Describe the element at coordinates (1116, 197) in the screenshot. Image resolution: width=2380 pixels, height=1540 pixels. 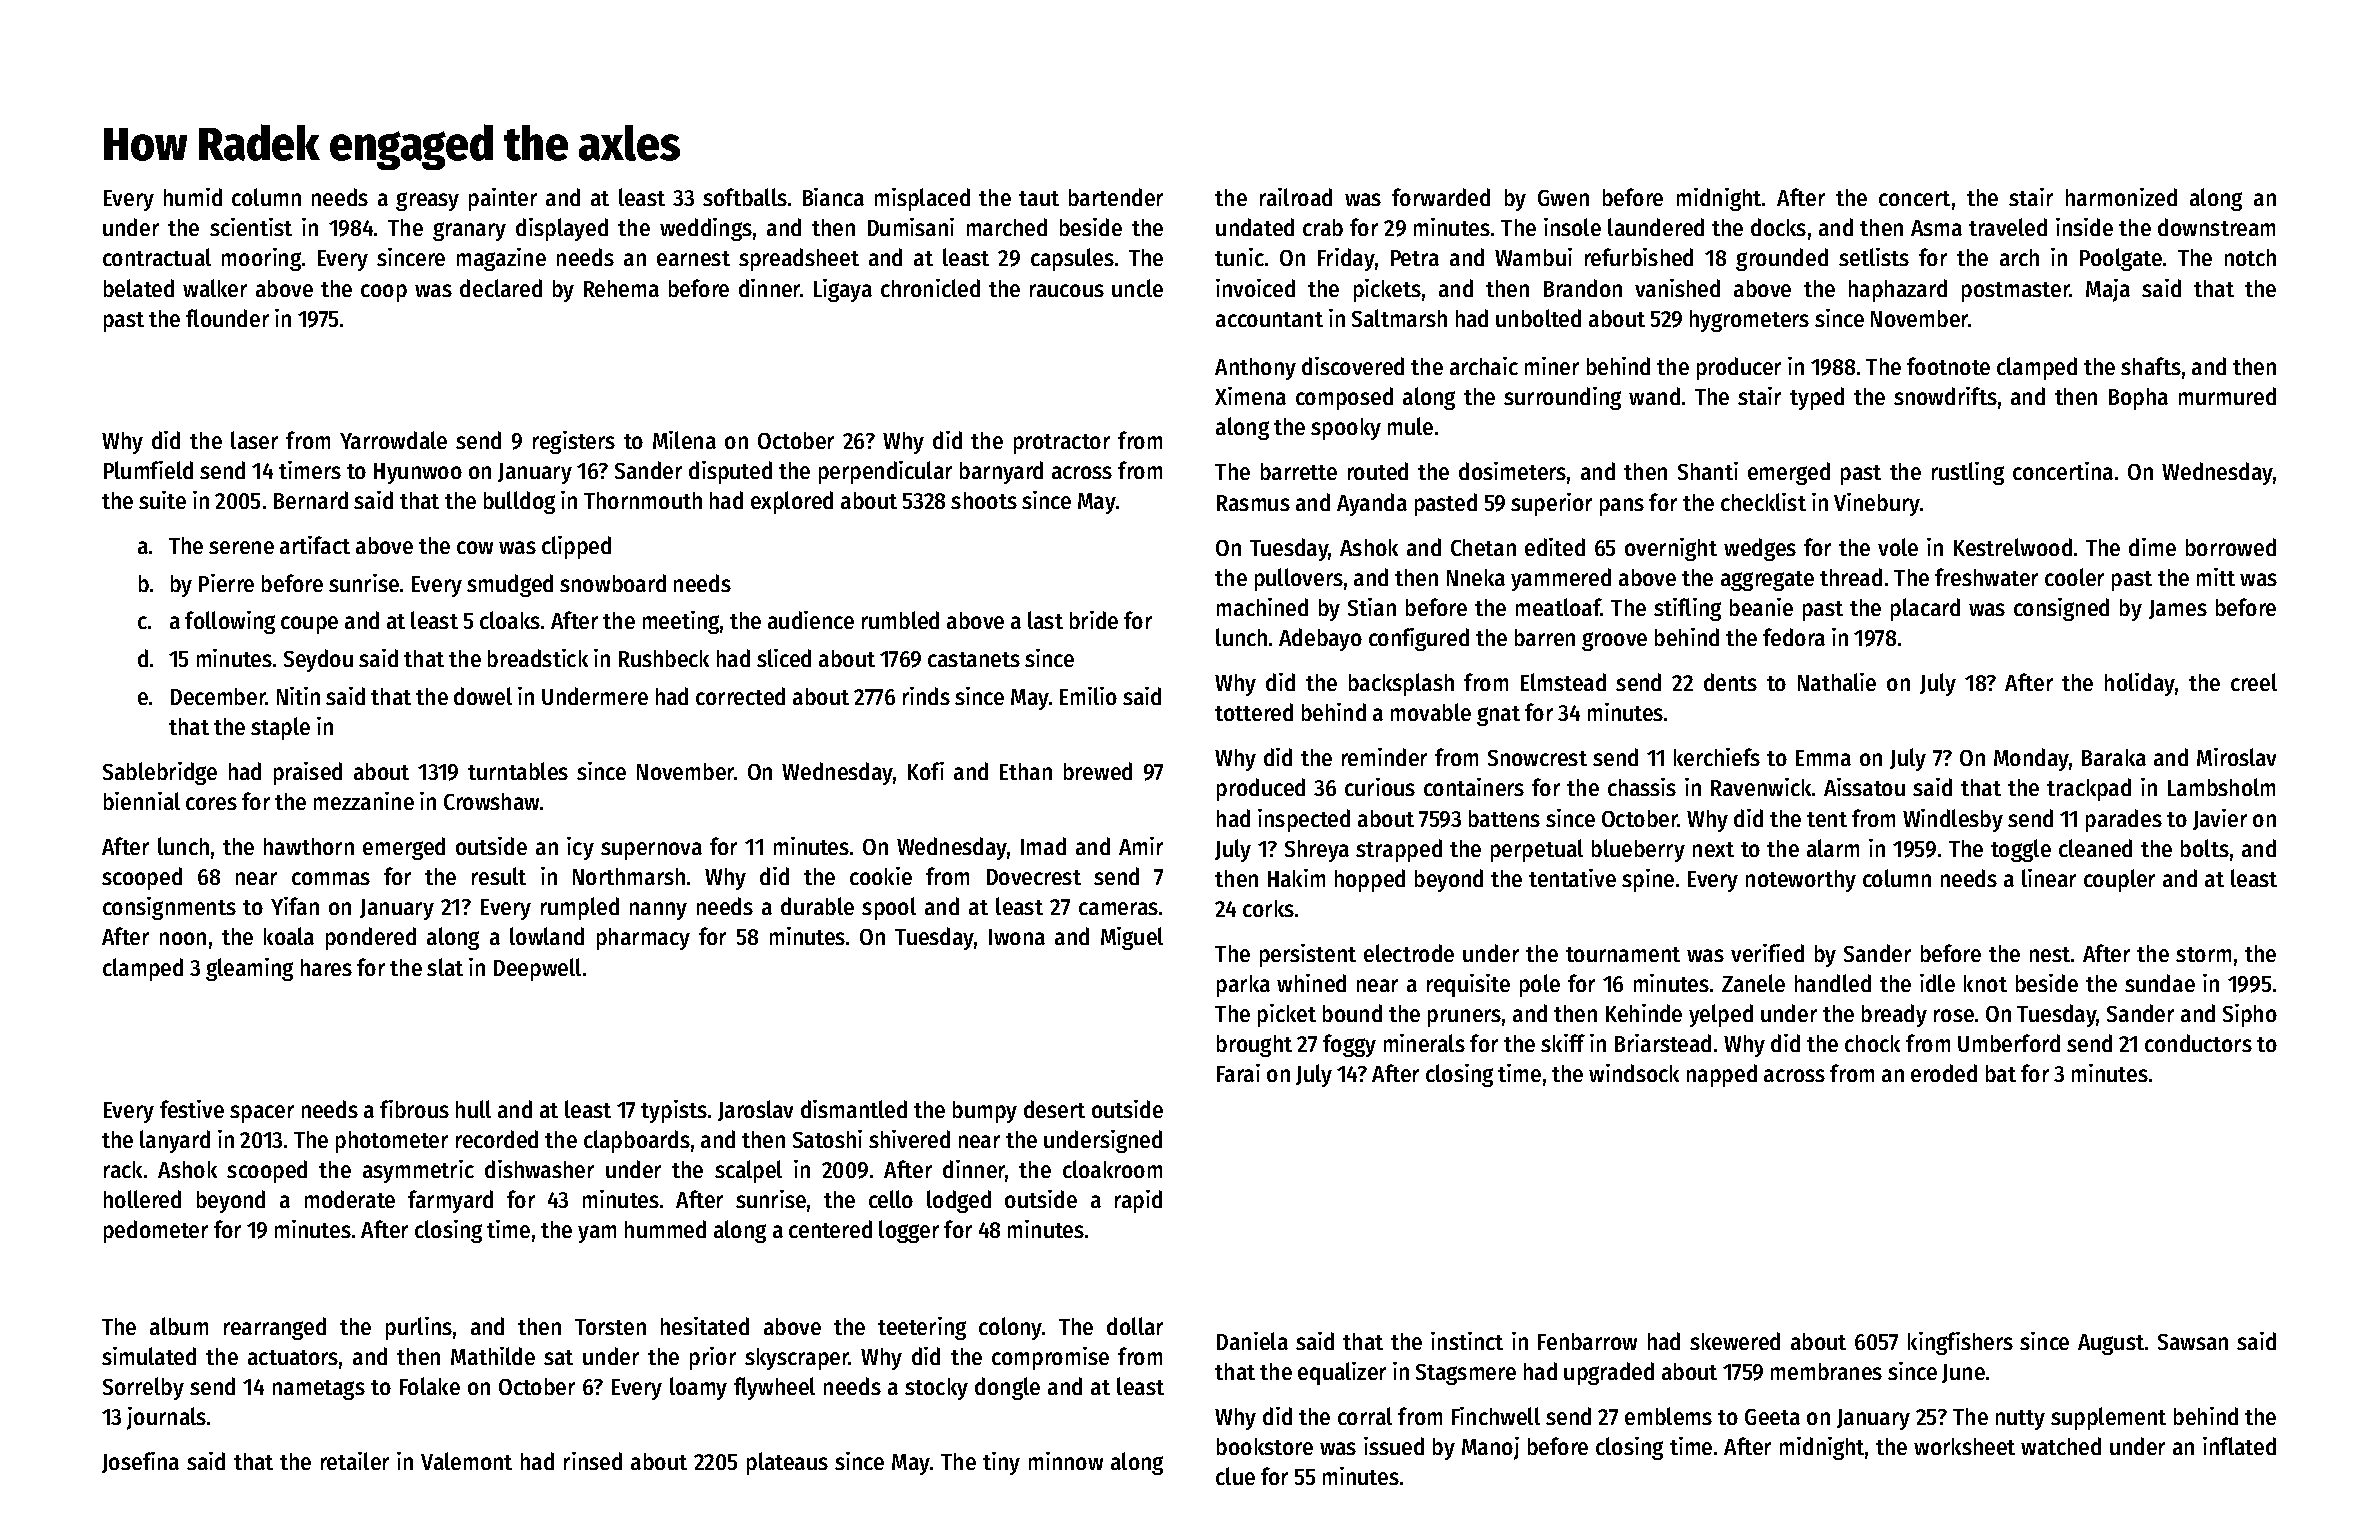
I see `bartender` at that location.
